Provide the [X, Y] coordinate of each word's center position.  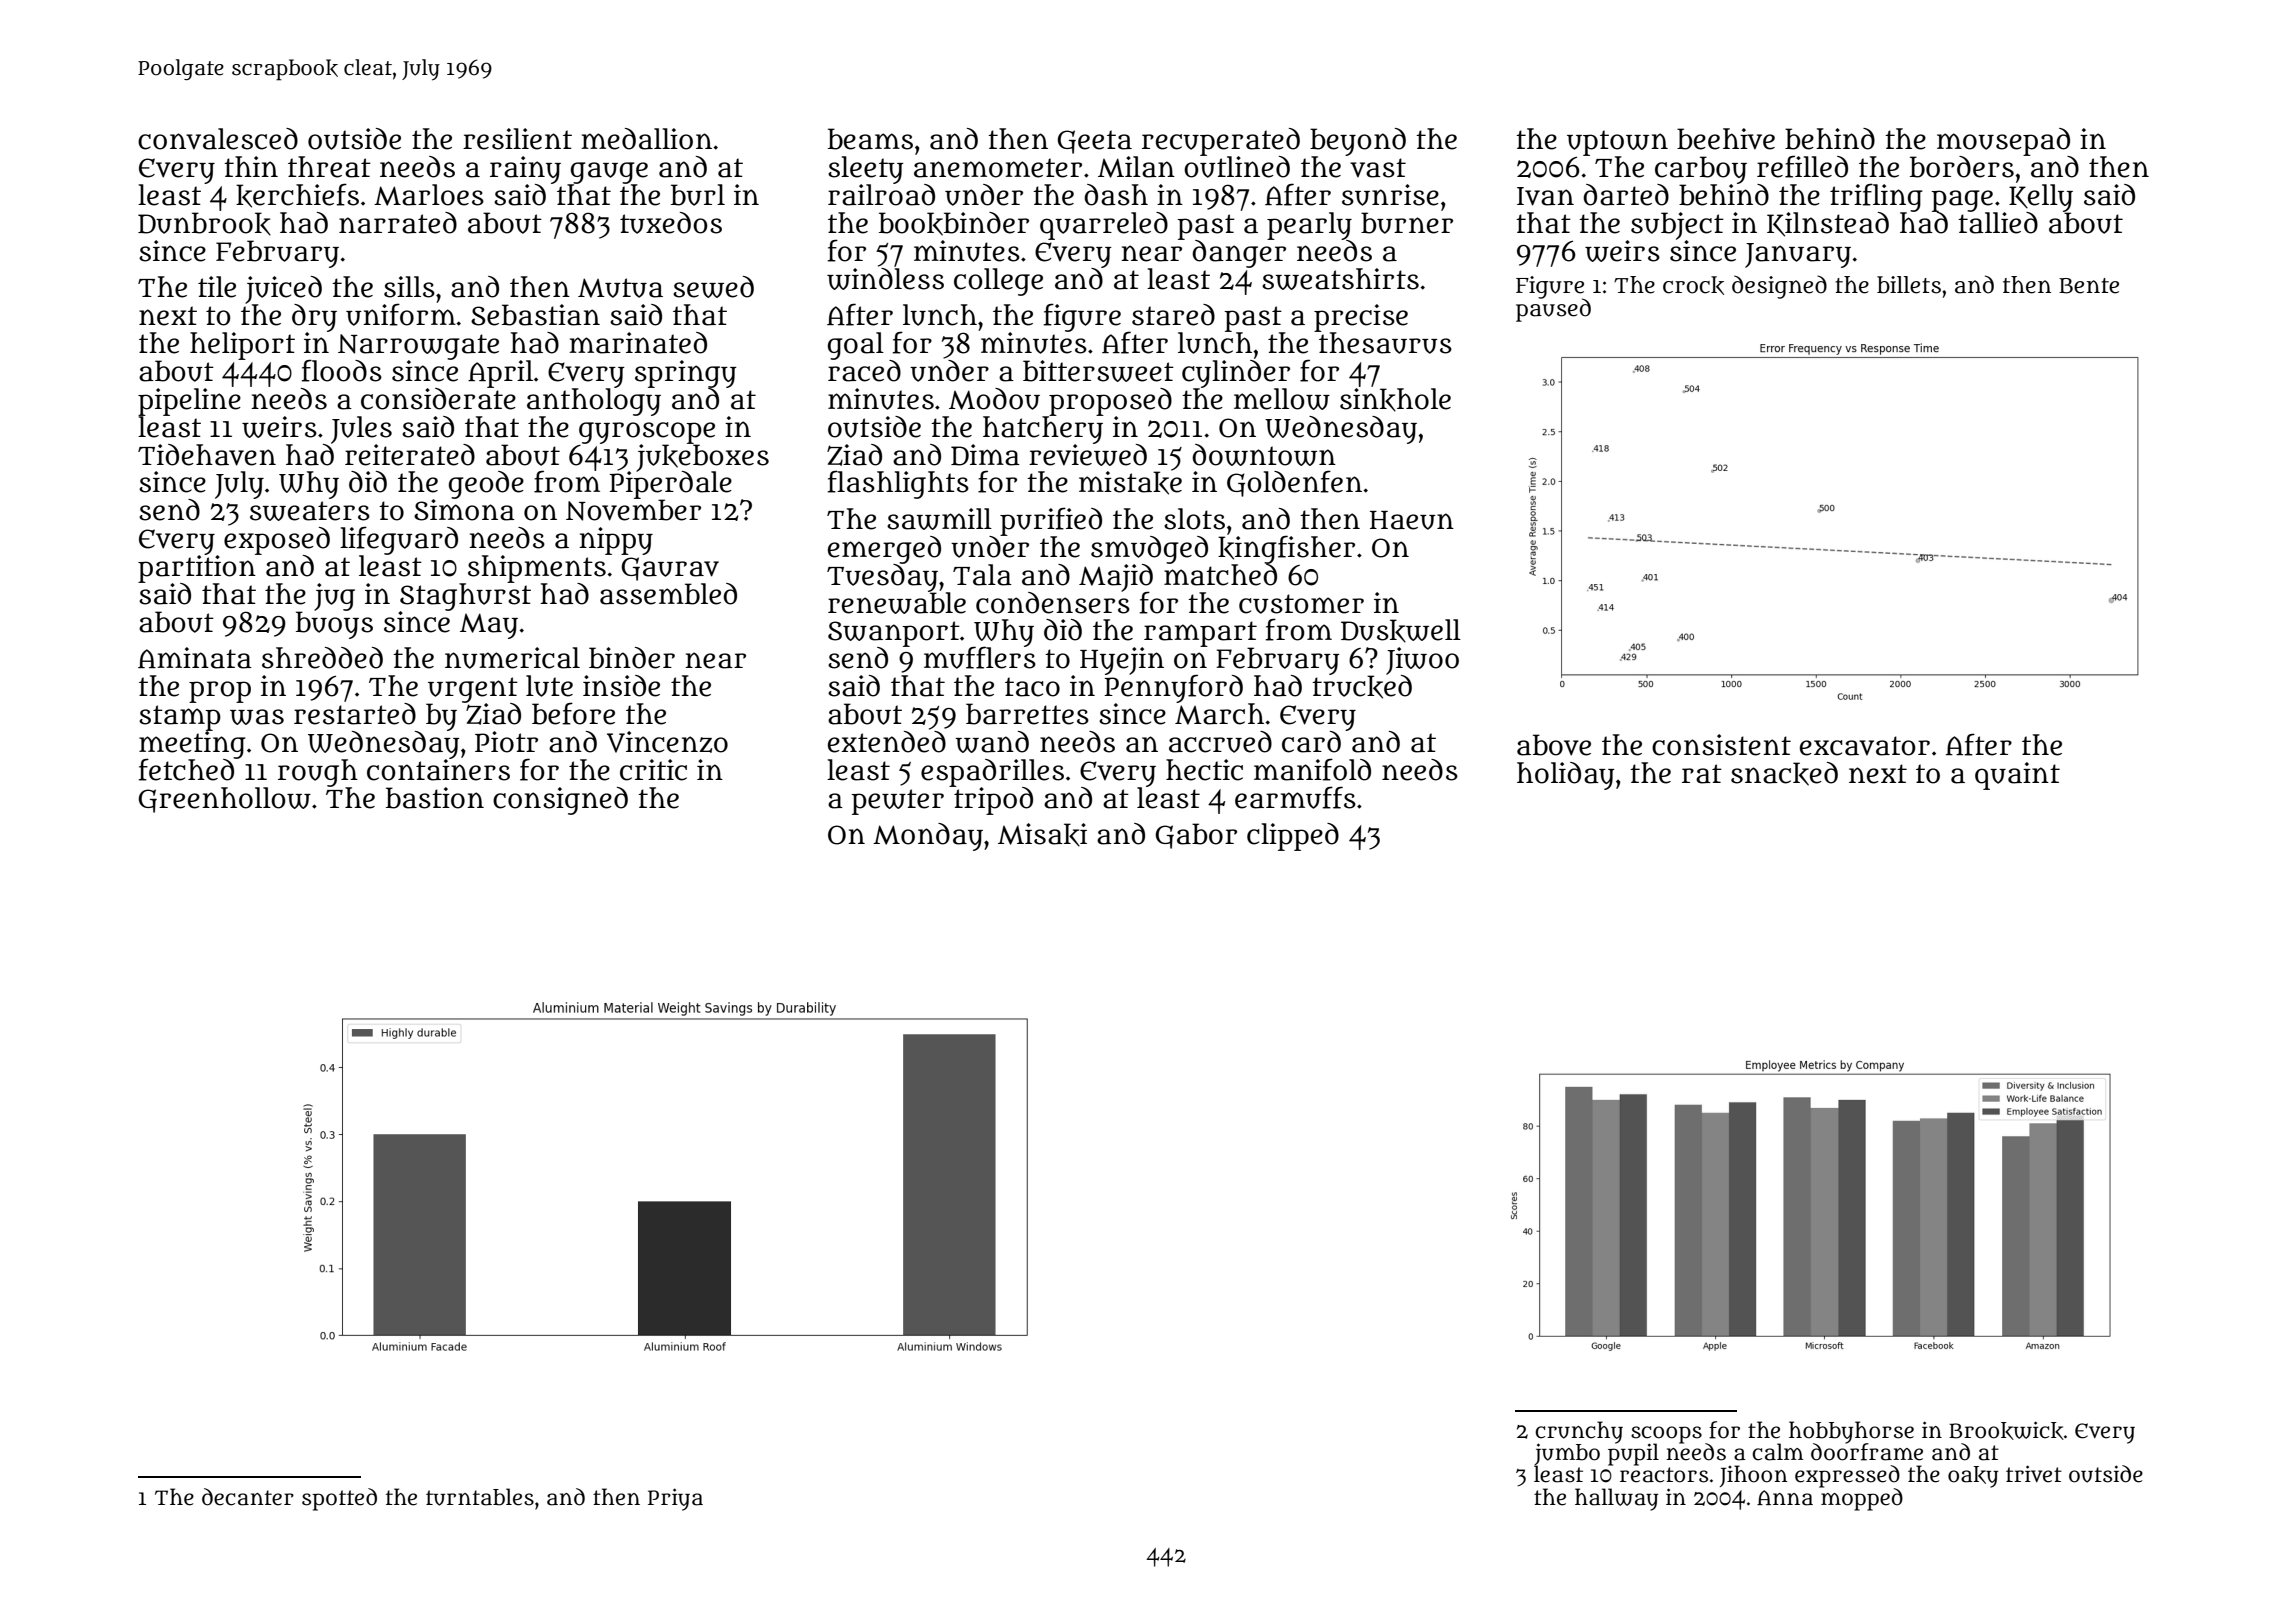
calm [1778, 1452]
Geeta [1095, 142]
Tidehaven [207, 455]
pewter [897, 802]
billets [1909, 285]
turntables [480, 1497]
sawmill [939, 519]
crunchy [1579, 1432]
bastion [435, 798]
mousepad [2003, 142]
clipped [1293, 837]
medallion [646, 139]
